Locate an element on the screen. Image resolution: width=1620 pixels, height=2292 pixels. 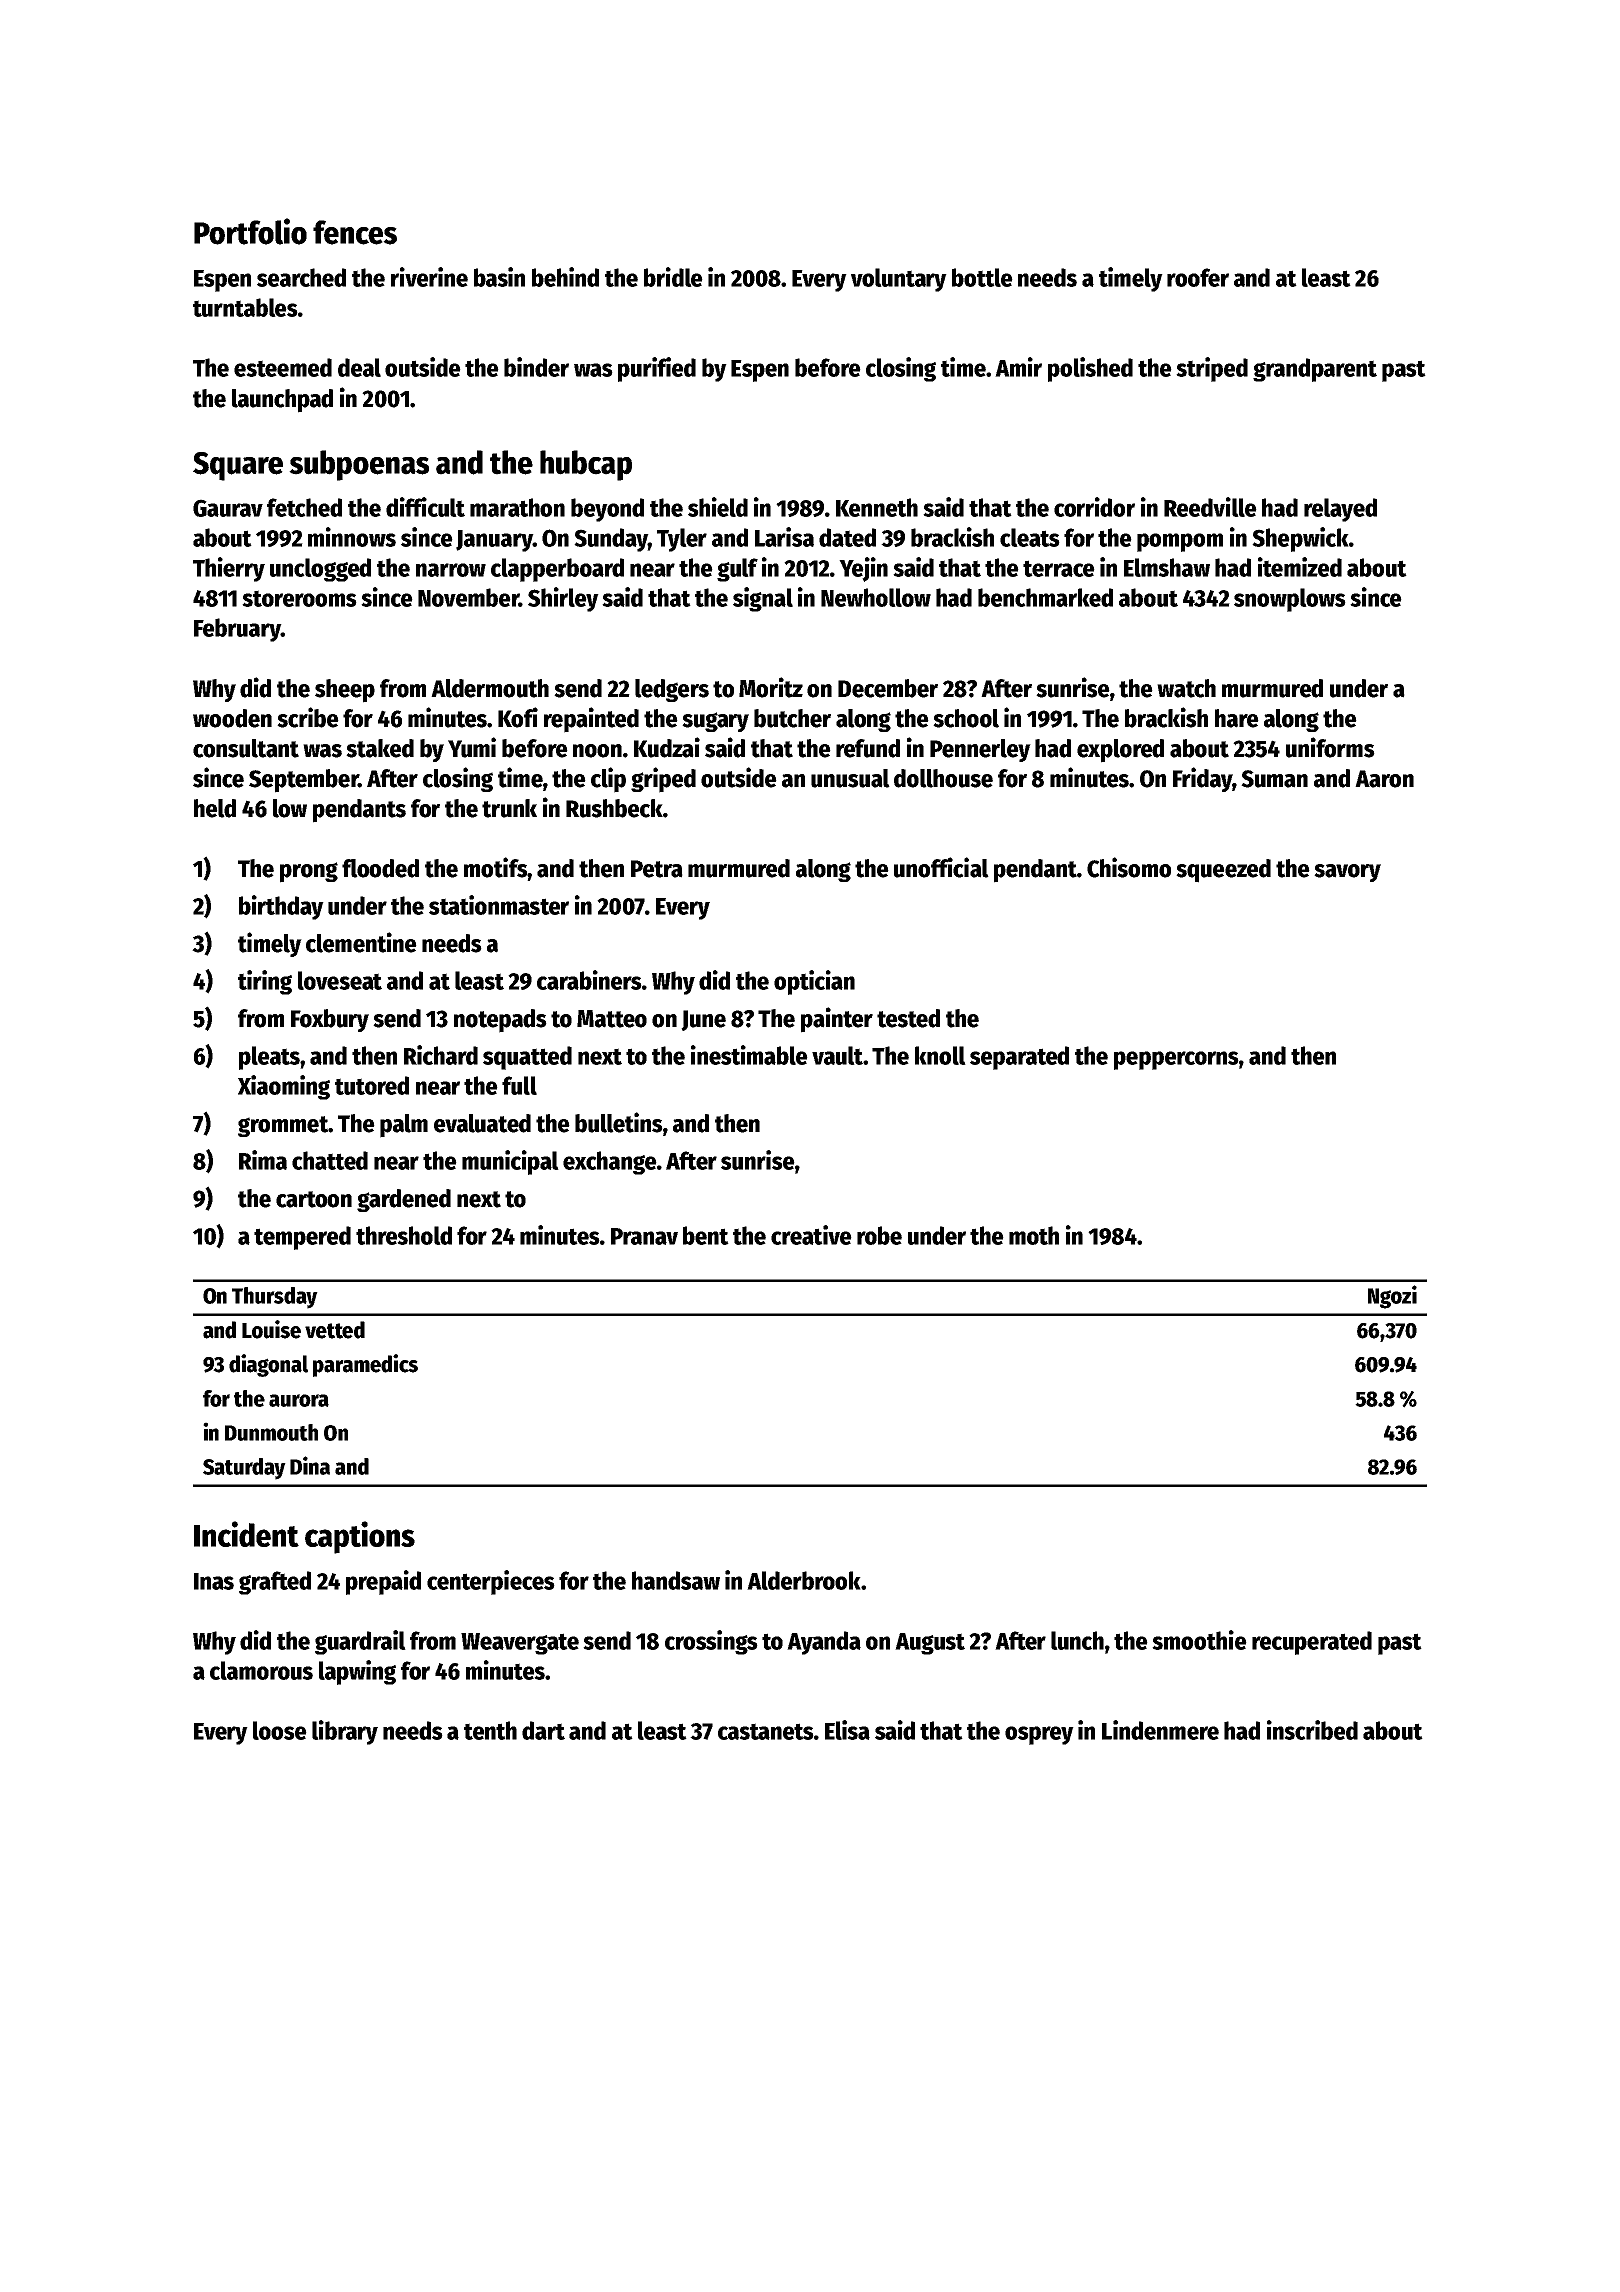
Xiaoming is located at coordinates (284, 1087).
